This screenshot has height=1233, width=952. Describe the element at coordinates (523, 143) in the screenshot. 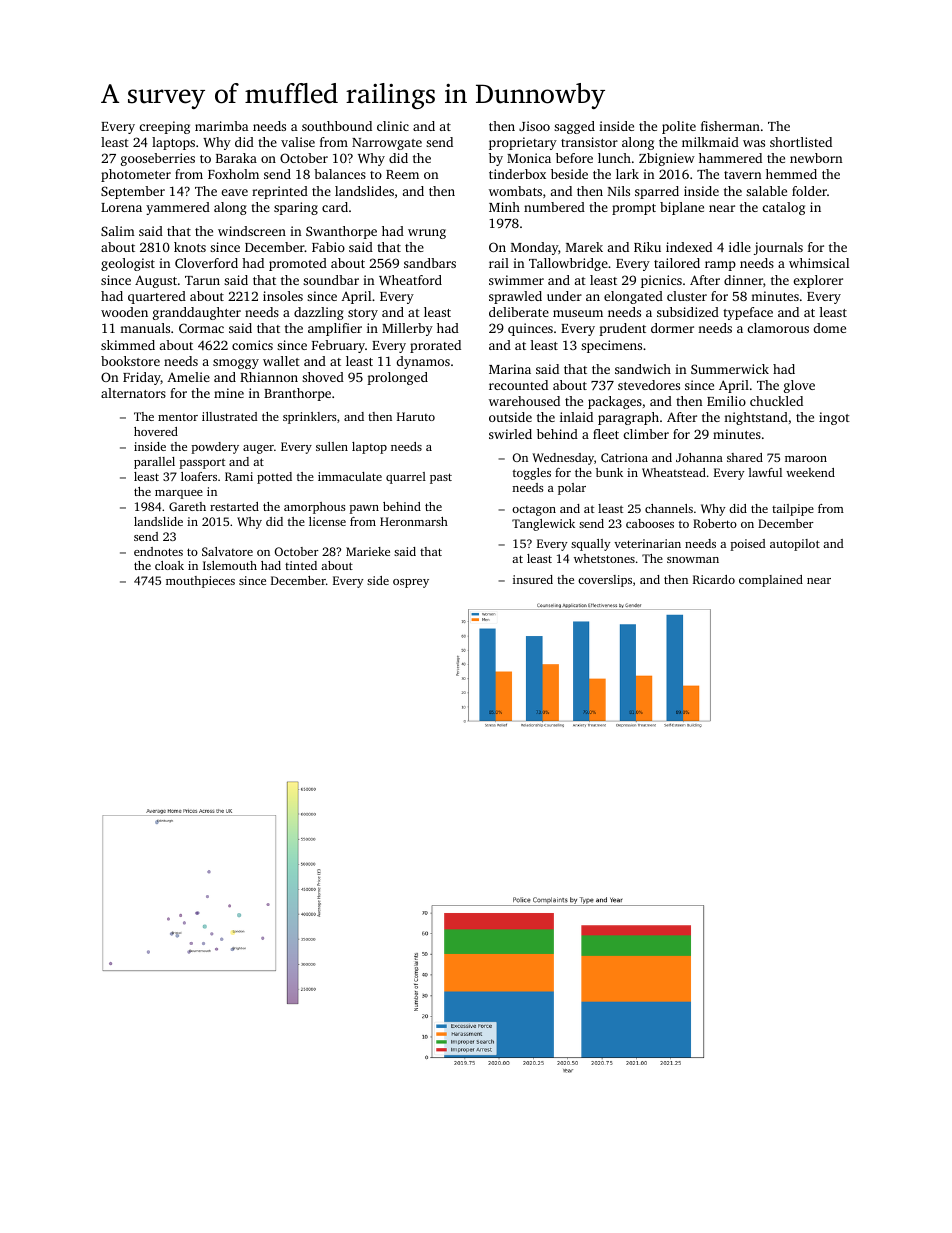

I see `proprietary` at that location.
